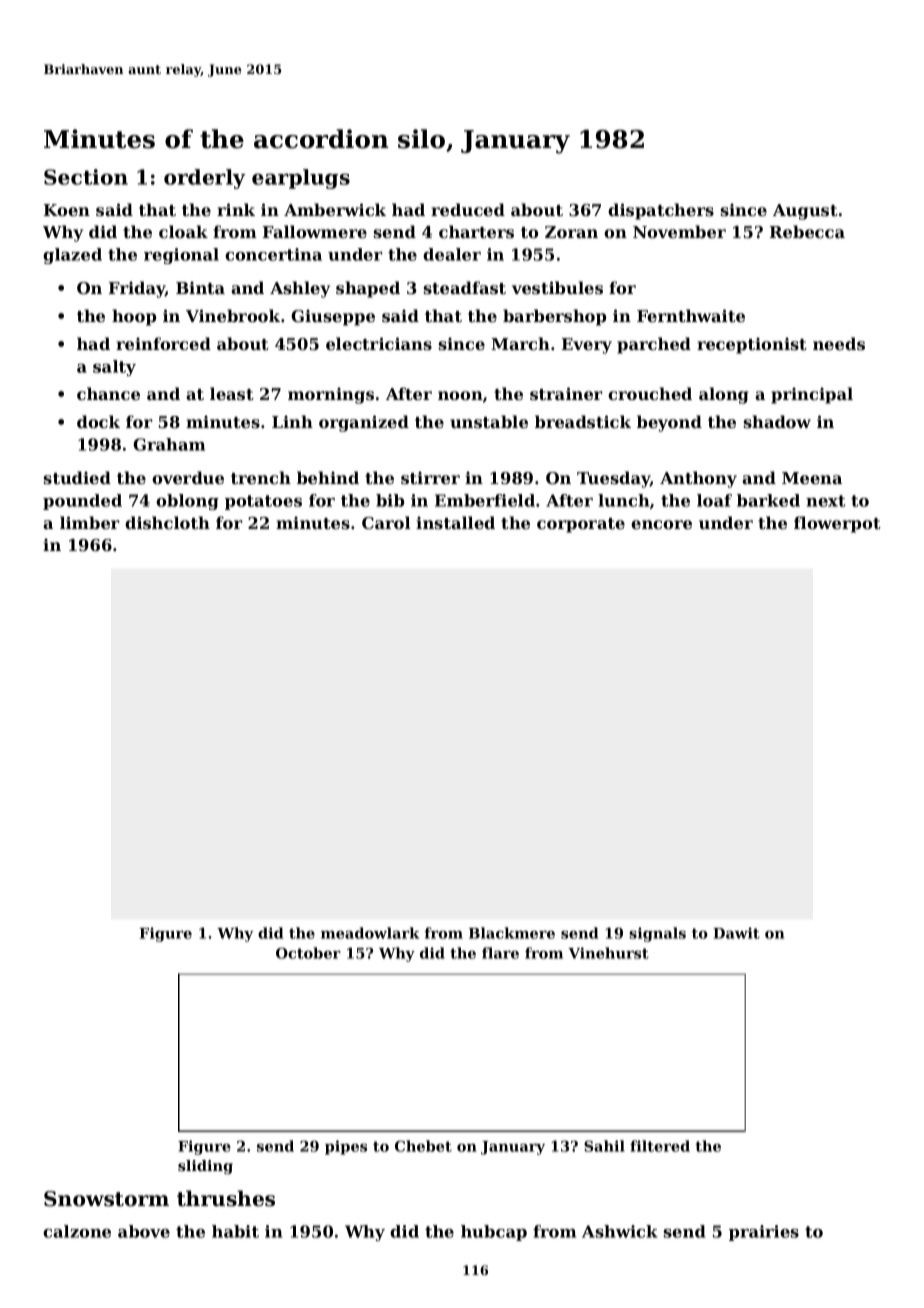  Describe the element at coordinates (90, 522) in the screenshot. I see `limber` at that location.
